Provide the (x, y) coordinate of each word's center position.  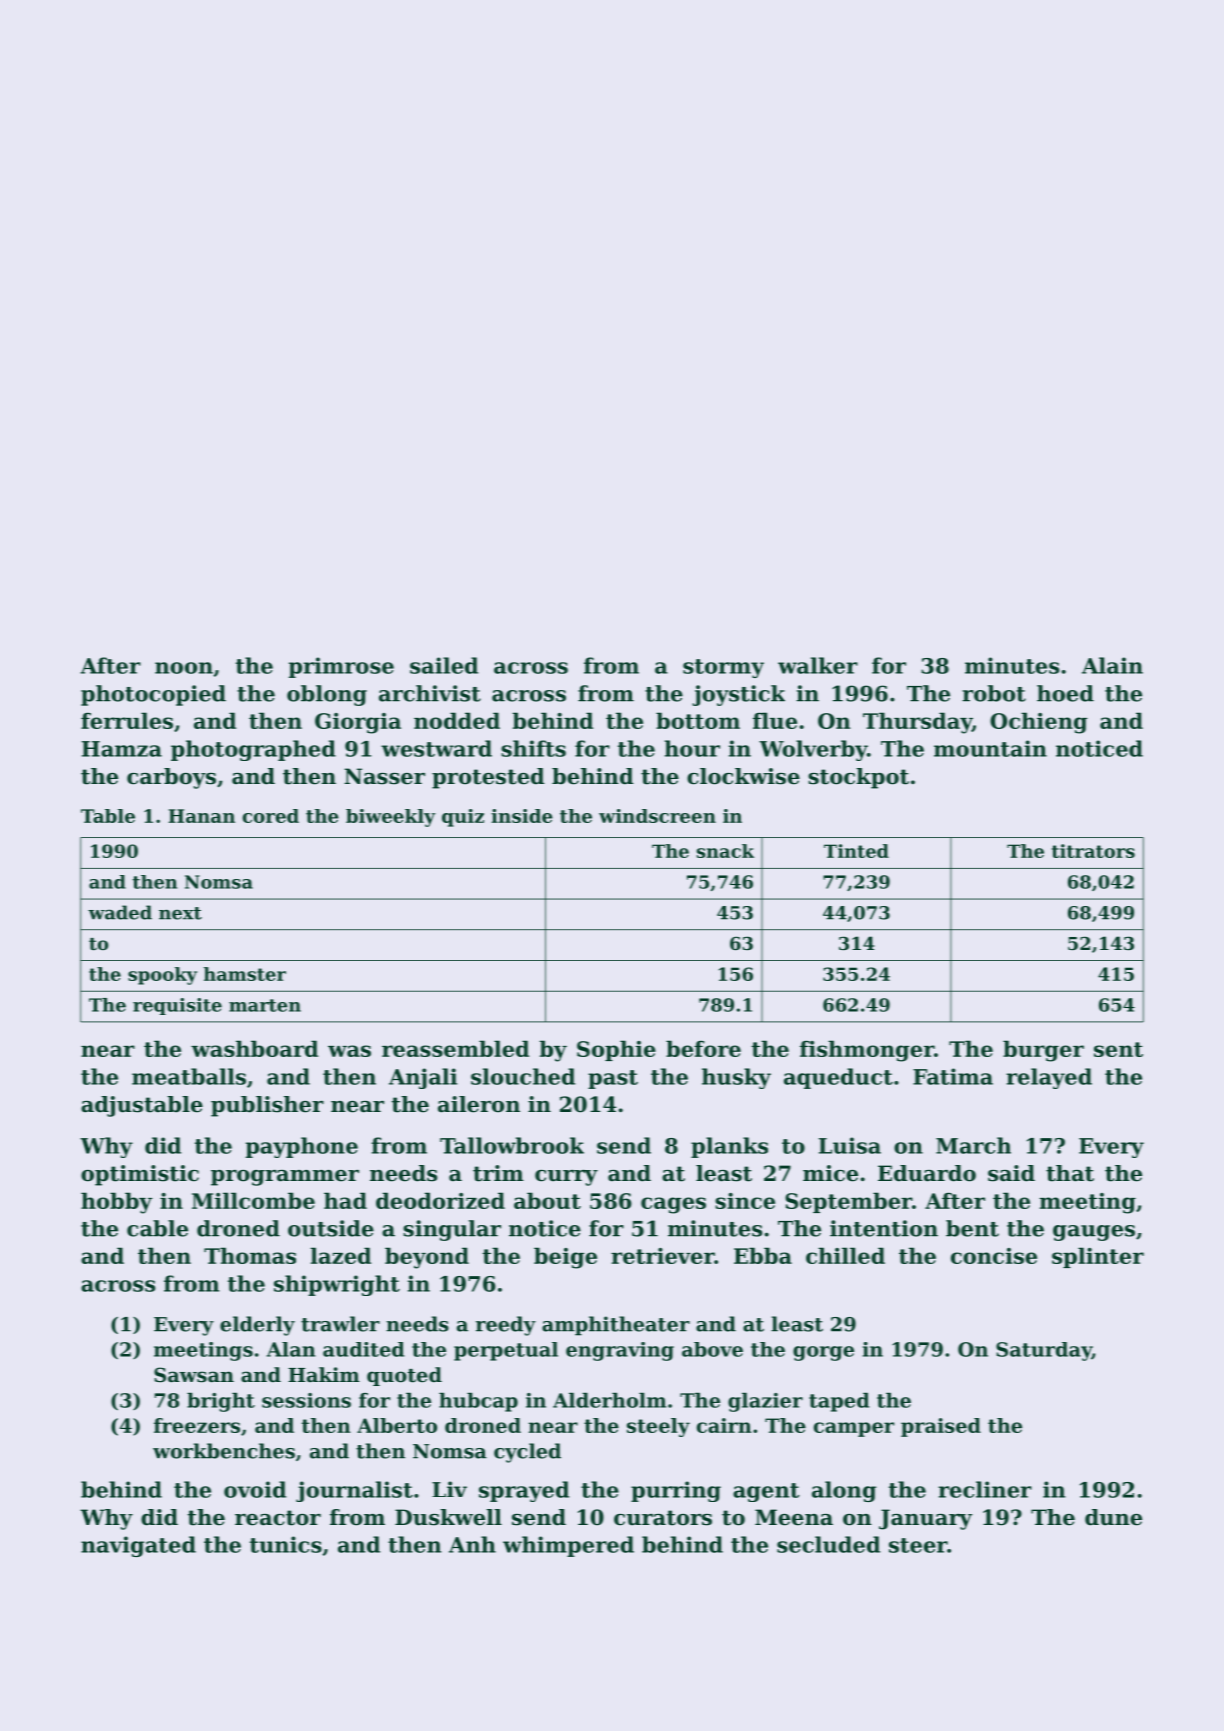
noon (184, 668)
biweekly (391, 818)
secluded (828, 1544)
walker (818, 665)
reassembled (455, 1048)
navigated (138, 1546)
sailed (444, 665)
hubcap (478, 1402)
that (1070, 1173)
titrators (1093, 851)
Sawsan (194, 1375)
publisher (267, 1106)
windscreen (657, 816)
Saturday (1044, 1351)
